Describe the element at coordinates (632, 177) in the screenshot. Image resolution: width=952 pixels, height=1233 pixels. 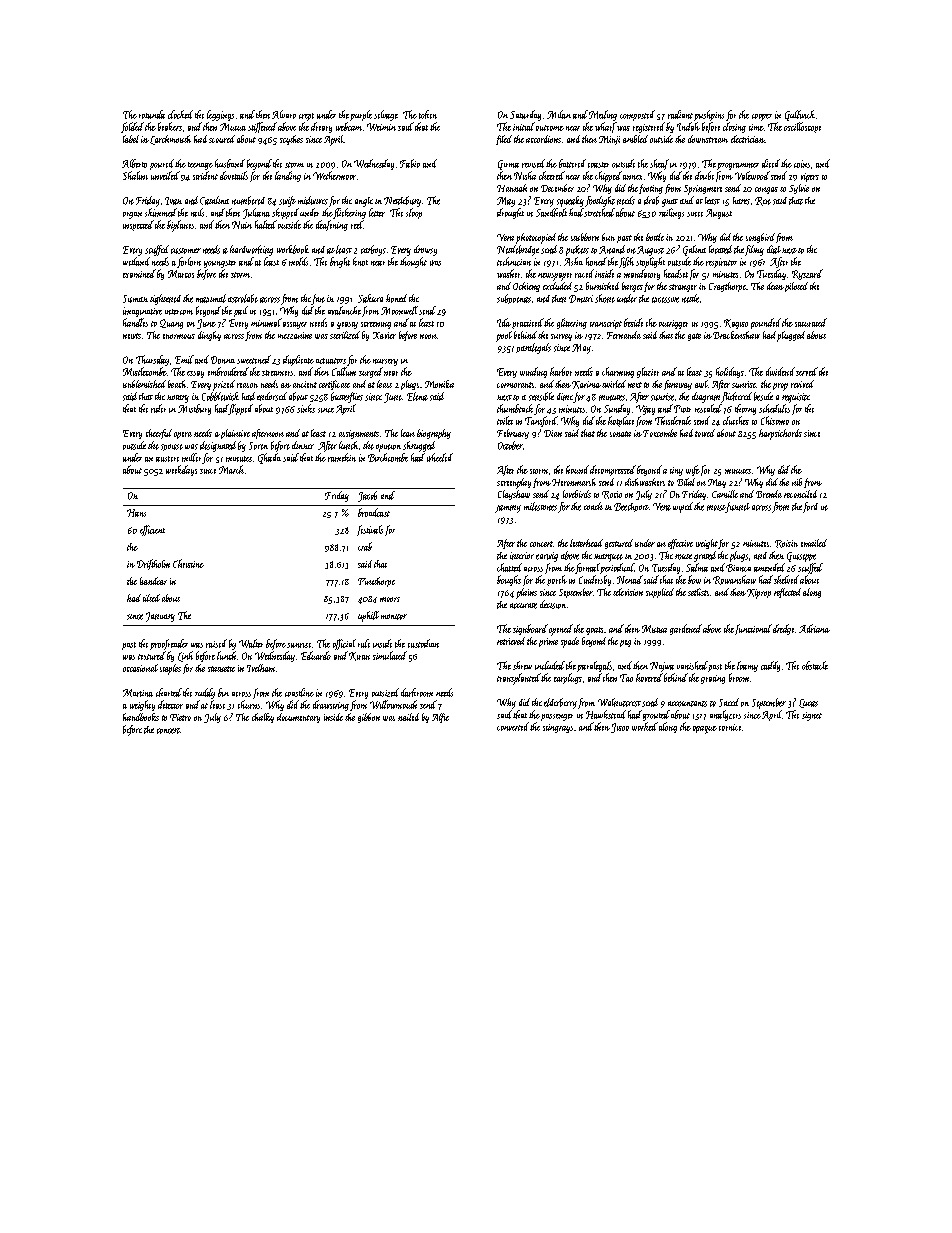
I see `annex` at that location.
